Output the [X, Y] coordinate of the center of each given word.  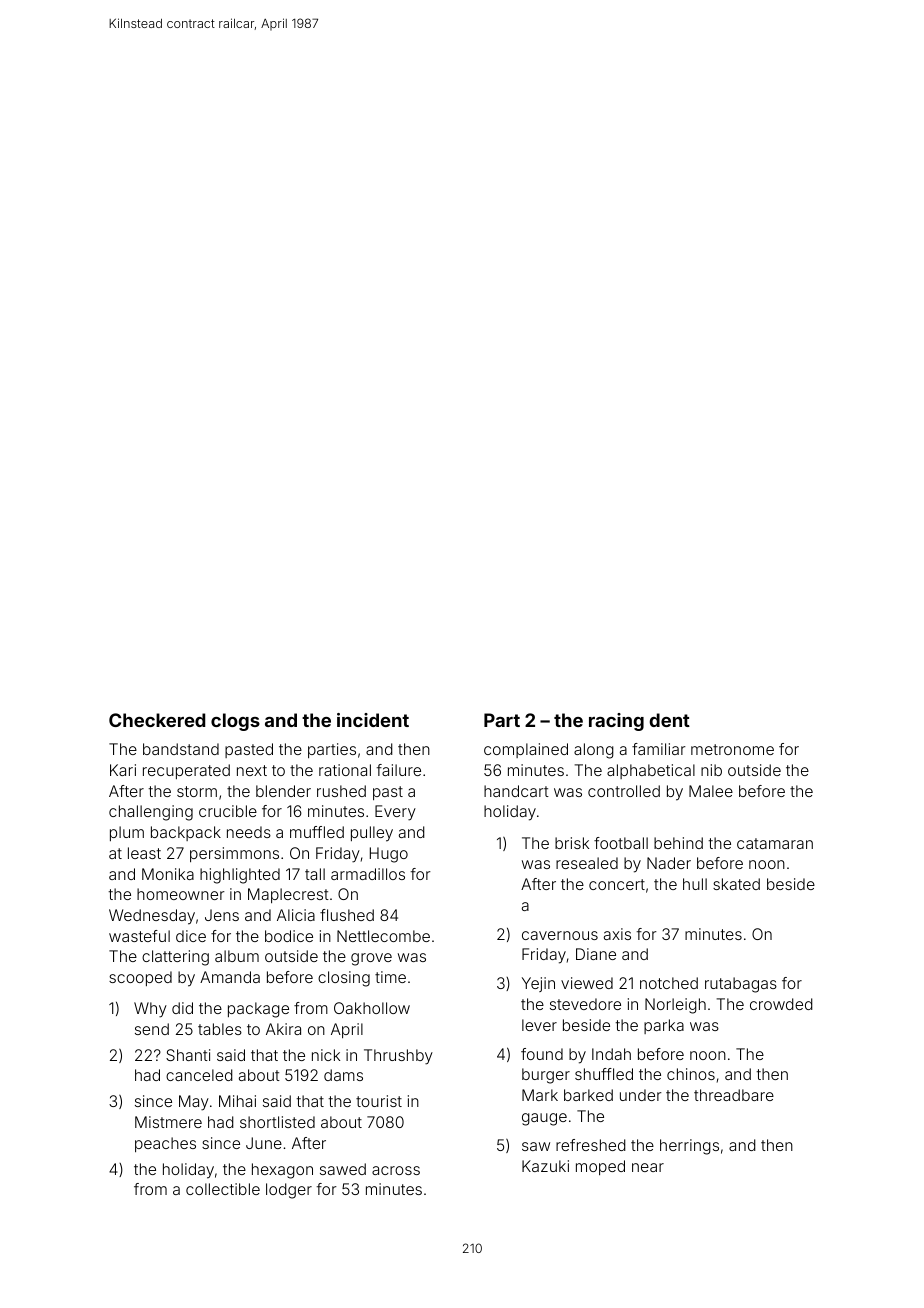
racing [616, 722]
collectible [223, 1189]
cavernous [560, 935]
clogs [235, 722]
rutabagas [741, 985]
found [542, 1054]
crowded [781, 1004]
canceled [199, 1075]
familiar [659, 749]
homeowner [181, 894]
